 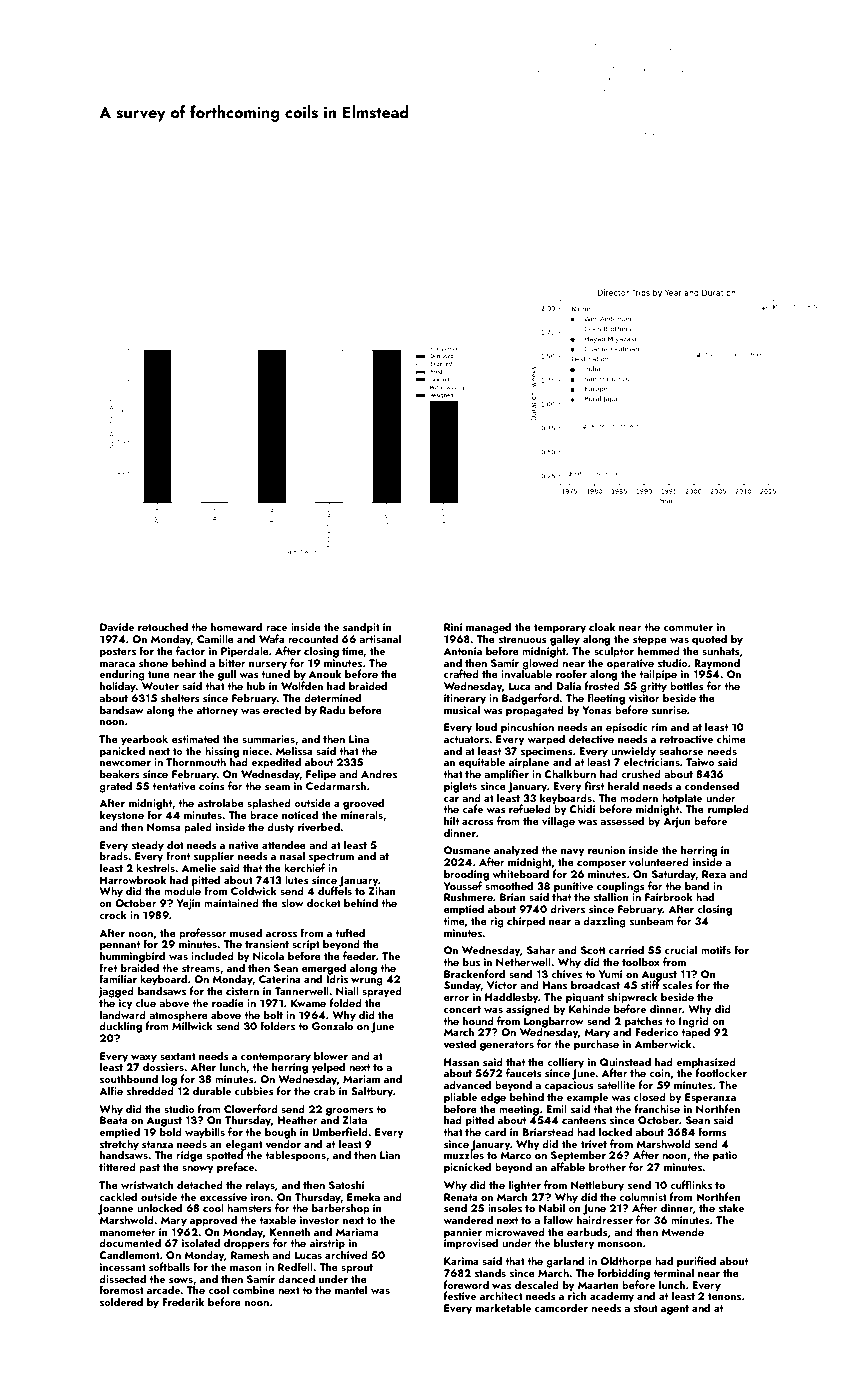 I want to click on sunbeam, so click(x=652, y=920).
